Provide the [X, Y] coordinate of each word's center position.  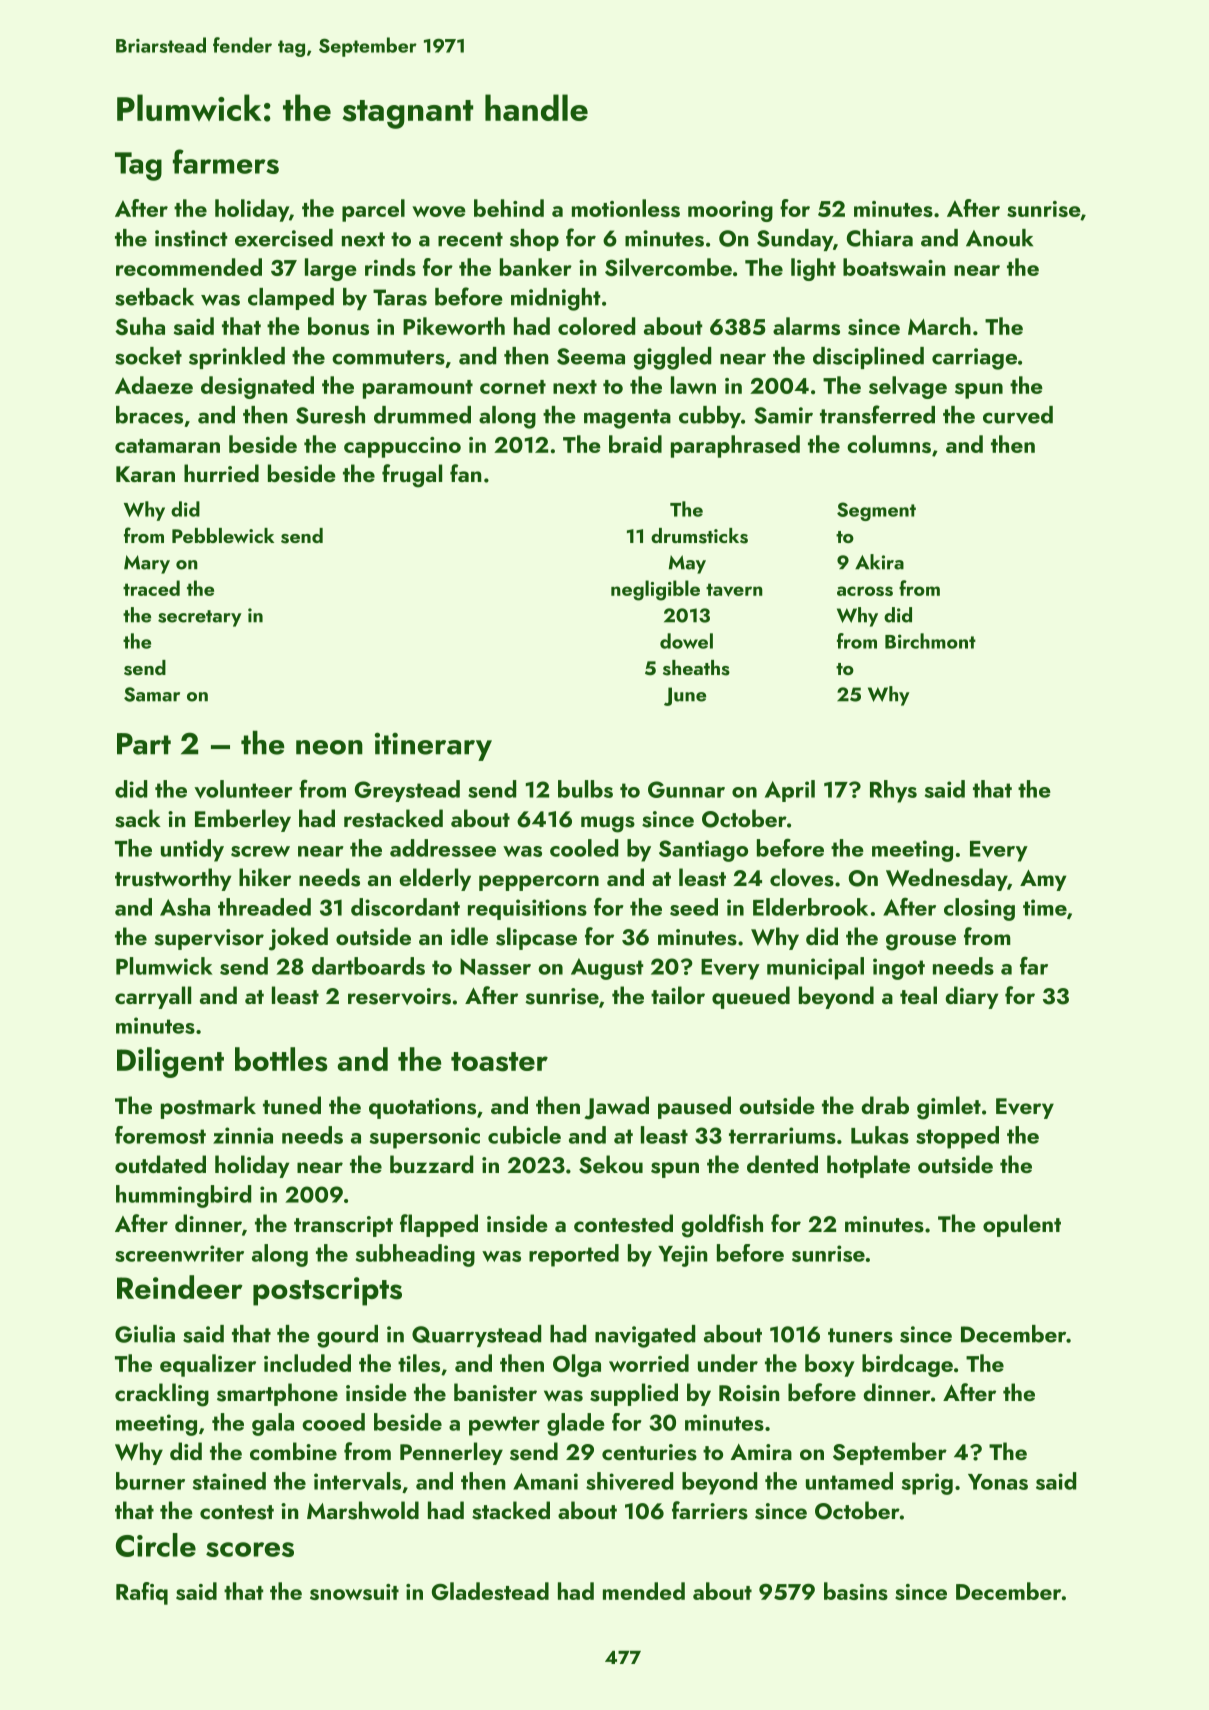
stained [229, 1481]
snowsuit [354, 1592]
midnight [556, 299]
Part [144, 744]
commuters [388, 357]
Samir [783, 415]
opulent [1022, 1225]
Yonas [998, 1482]
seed [694, 907]
